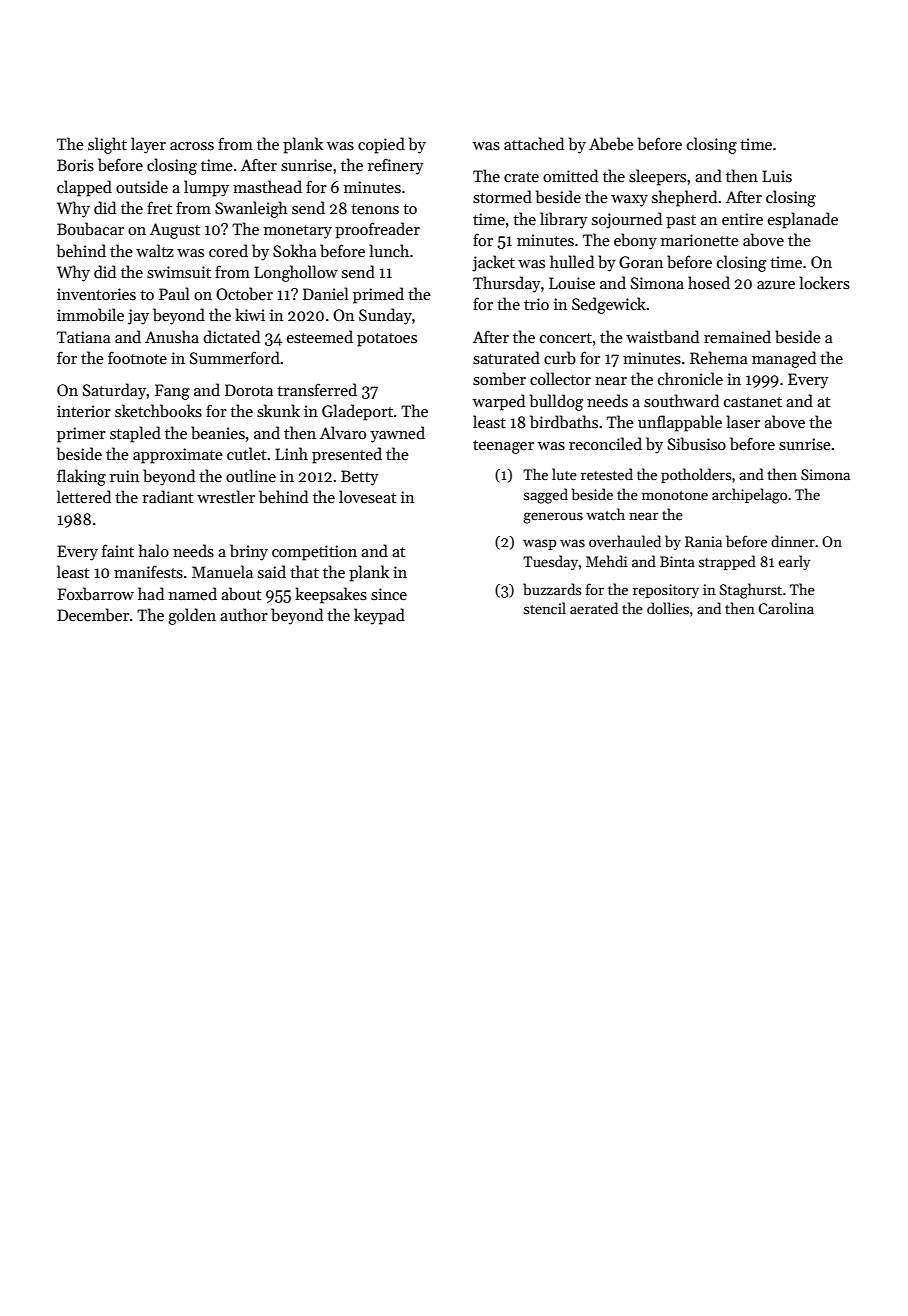  I want to click on laser, so click(743, 422).
